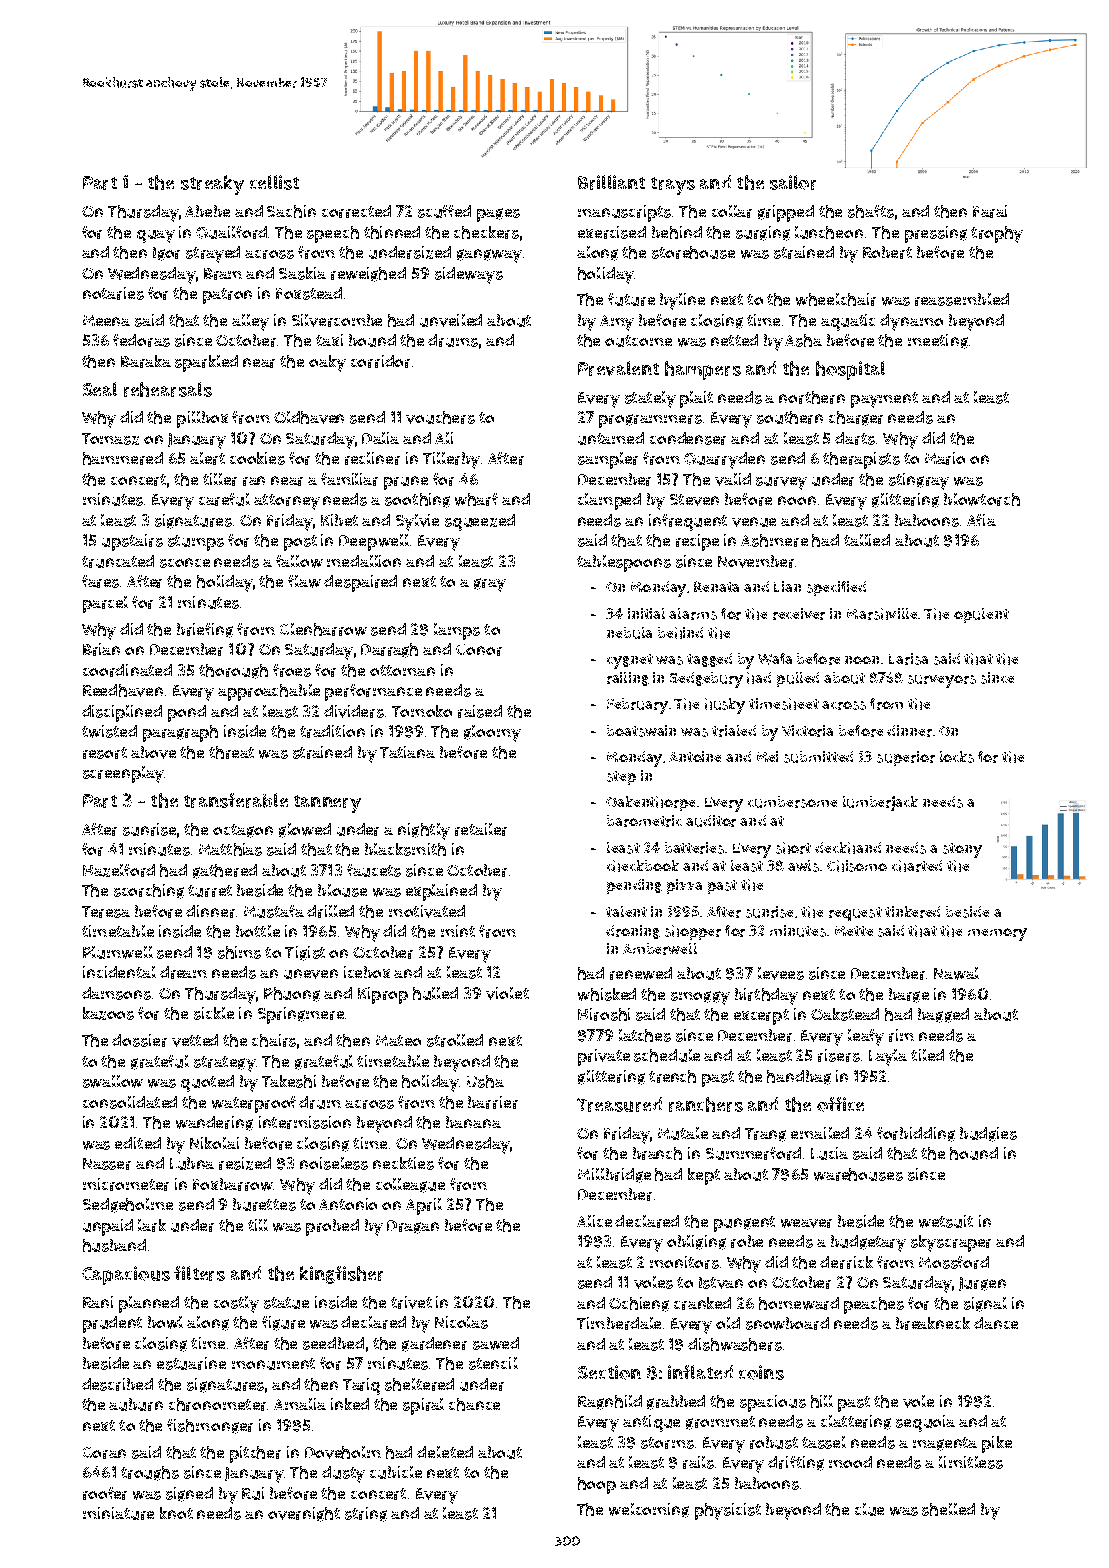 The image size is (1109, 1568). What do you see at coordinates (176, 1513) in the screenshot?
I see `knot` at bounding box center [176, 1513].
